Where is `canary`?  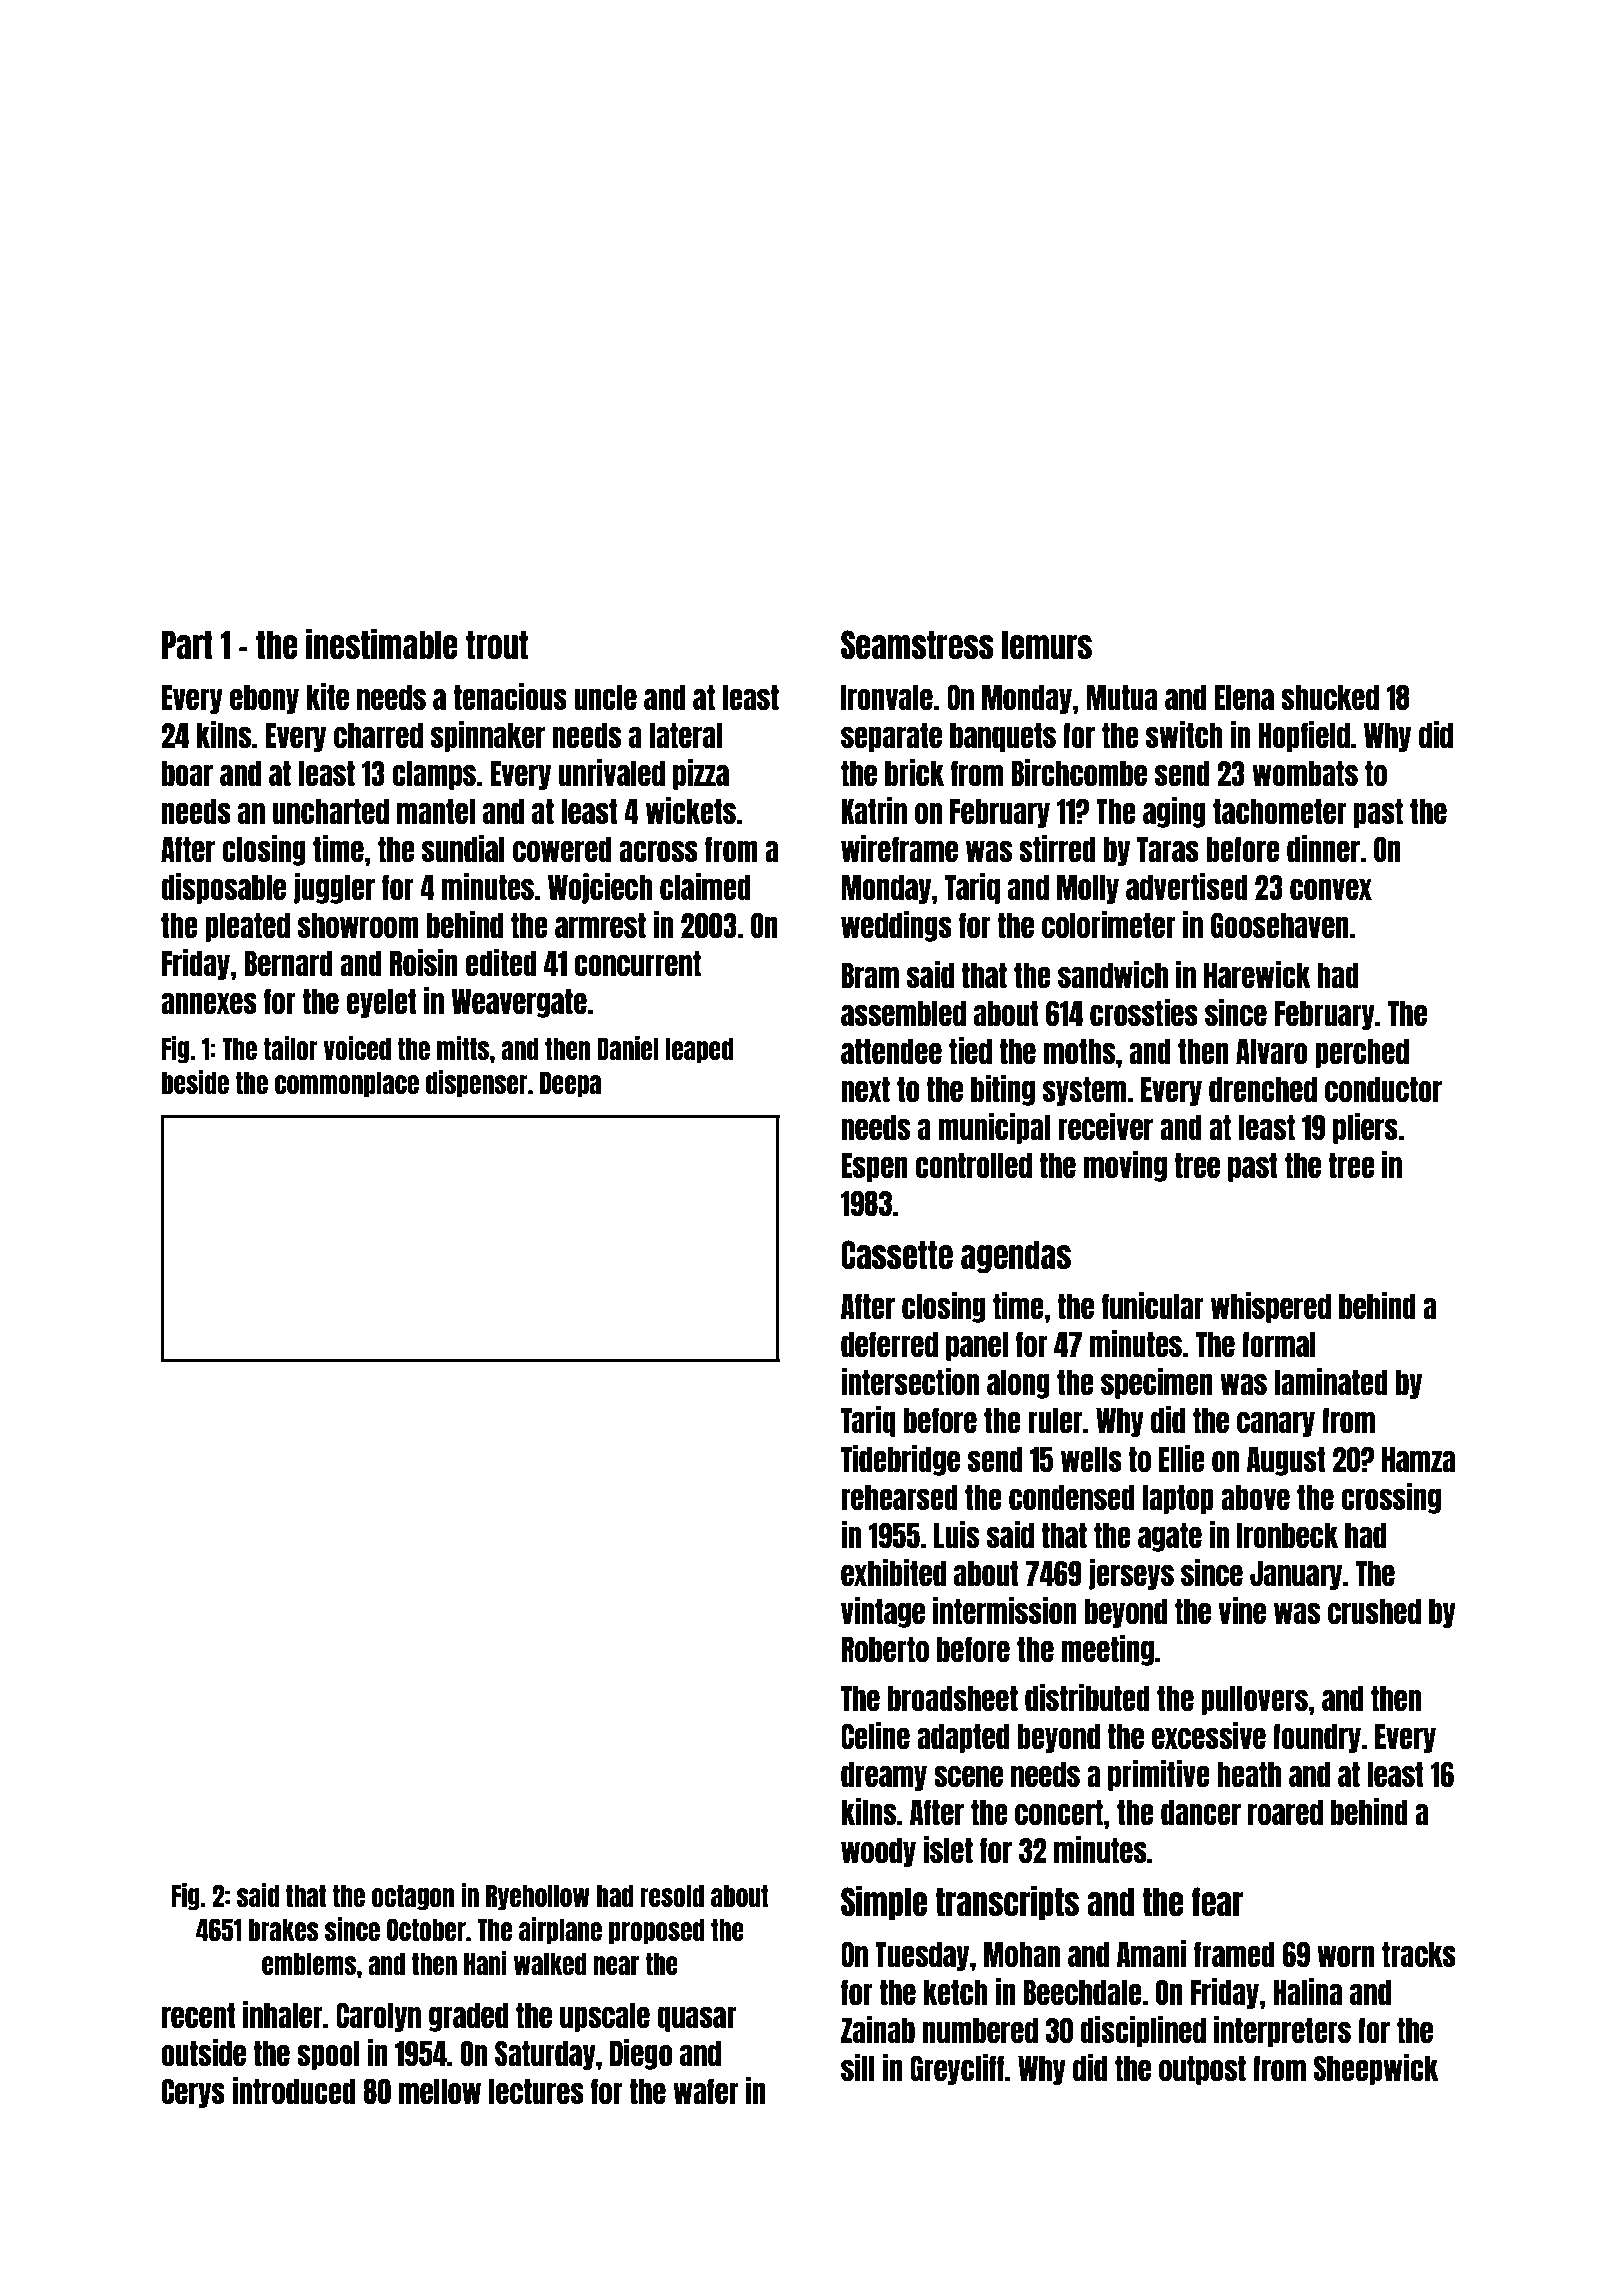 canary is located at coordinates (1276, 1424).
